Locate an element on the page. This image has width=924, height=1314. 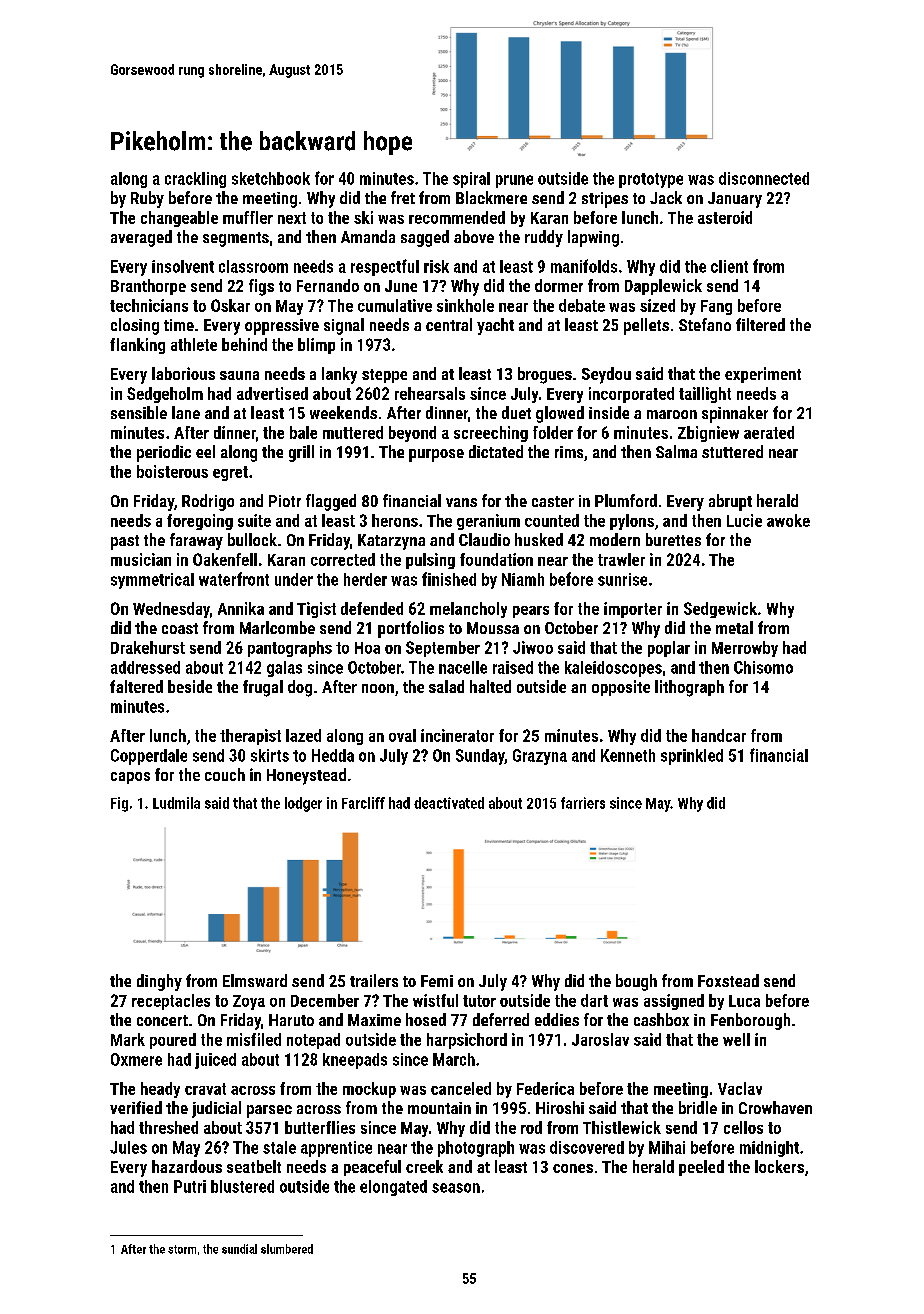
season is located at coordinates (456, 1188).
